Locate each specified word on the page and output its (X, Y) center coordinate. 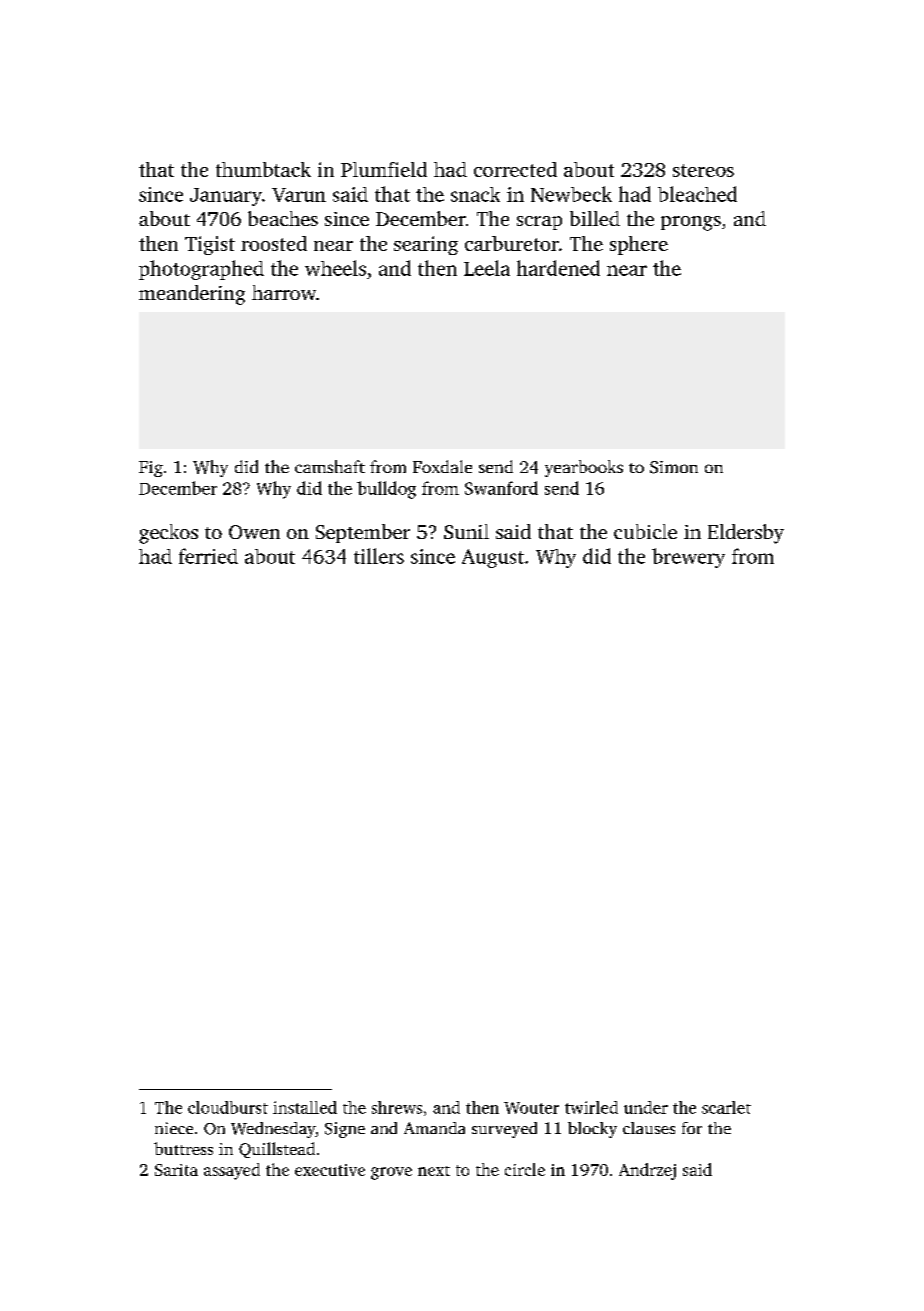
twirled (591, 1107)
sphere (639, 245)
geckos (168, 534)
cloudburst (228, 1107)
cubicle (645, 531)
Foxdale (442, 466)
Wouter (531, 1108)
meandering (192, 295)
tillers (379, 556)
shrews (397, 1107)
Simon (674, 467)
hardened (558, 268)
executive (330, 1170)
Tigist (210, 245)
